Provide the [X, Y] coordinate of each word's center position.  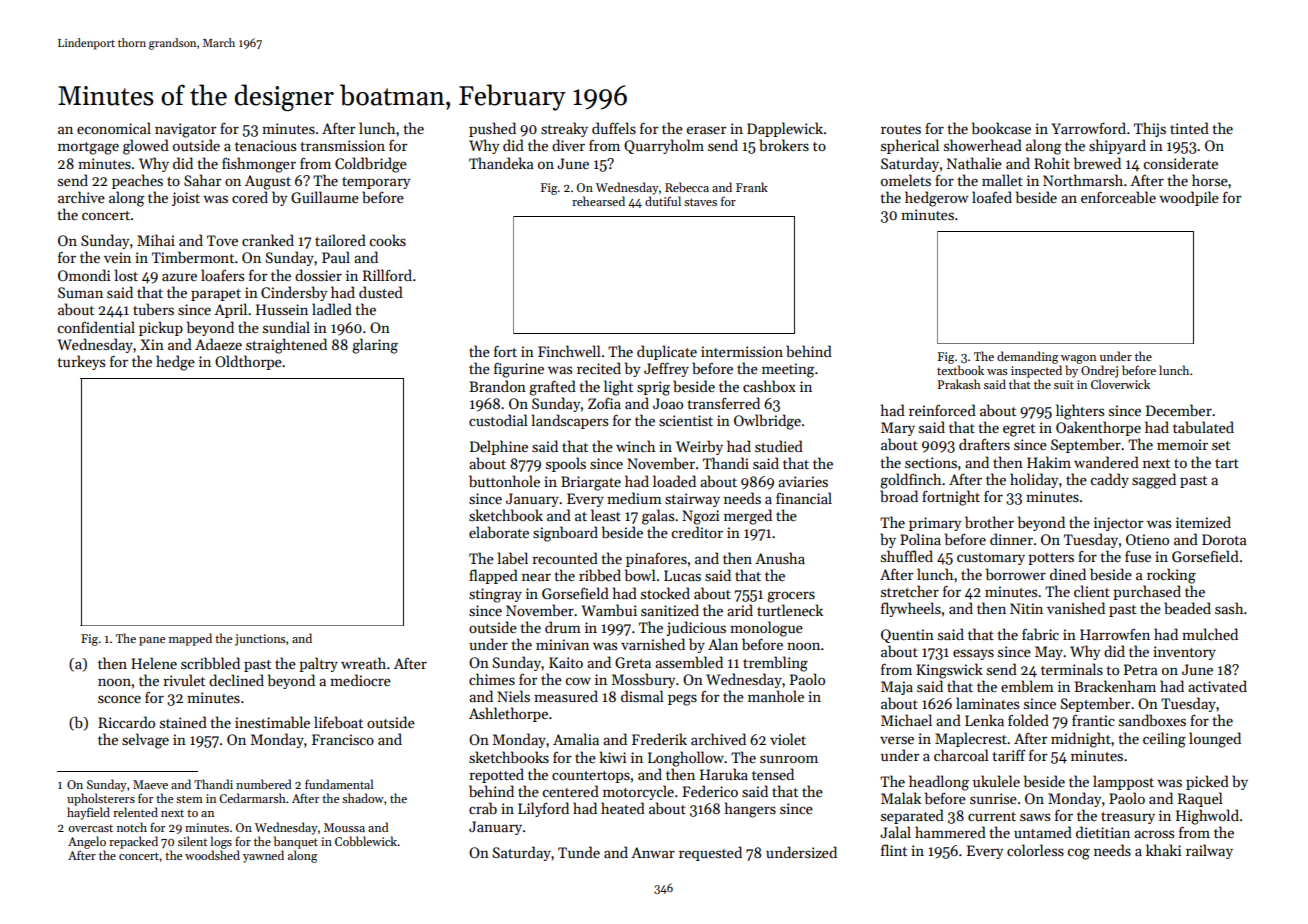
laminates [987, 703]
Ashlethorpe [508, 714]
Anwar [653, 852]
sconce [119, 699]
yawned [263, 856]
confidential [96, 327]
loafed [992, 197]
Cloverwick [1120, 384]
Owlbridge [767, 422]
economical [114, 128]
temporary [376, 183]
